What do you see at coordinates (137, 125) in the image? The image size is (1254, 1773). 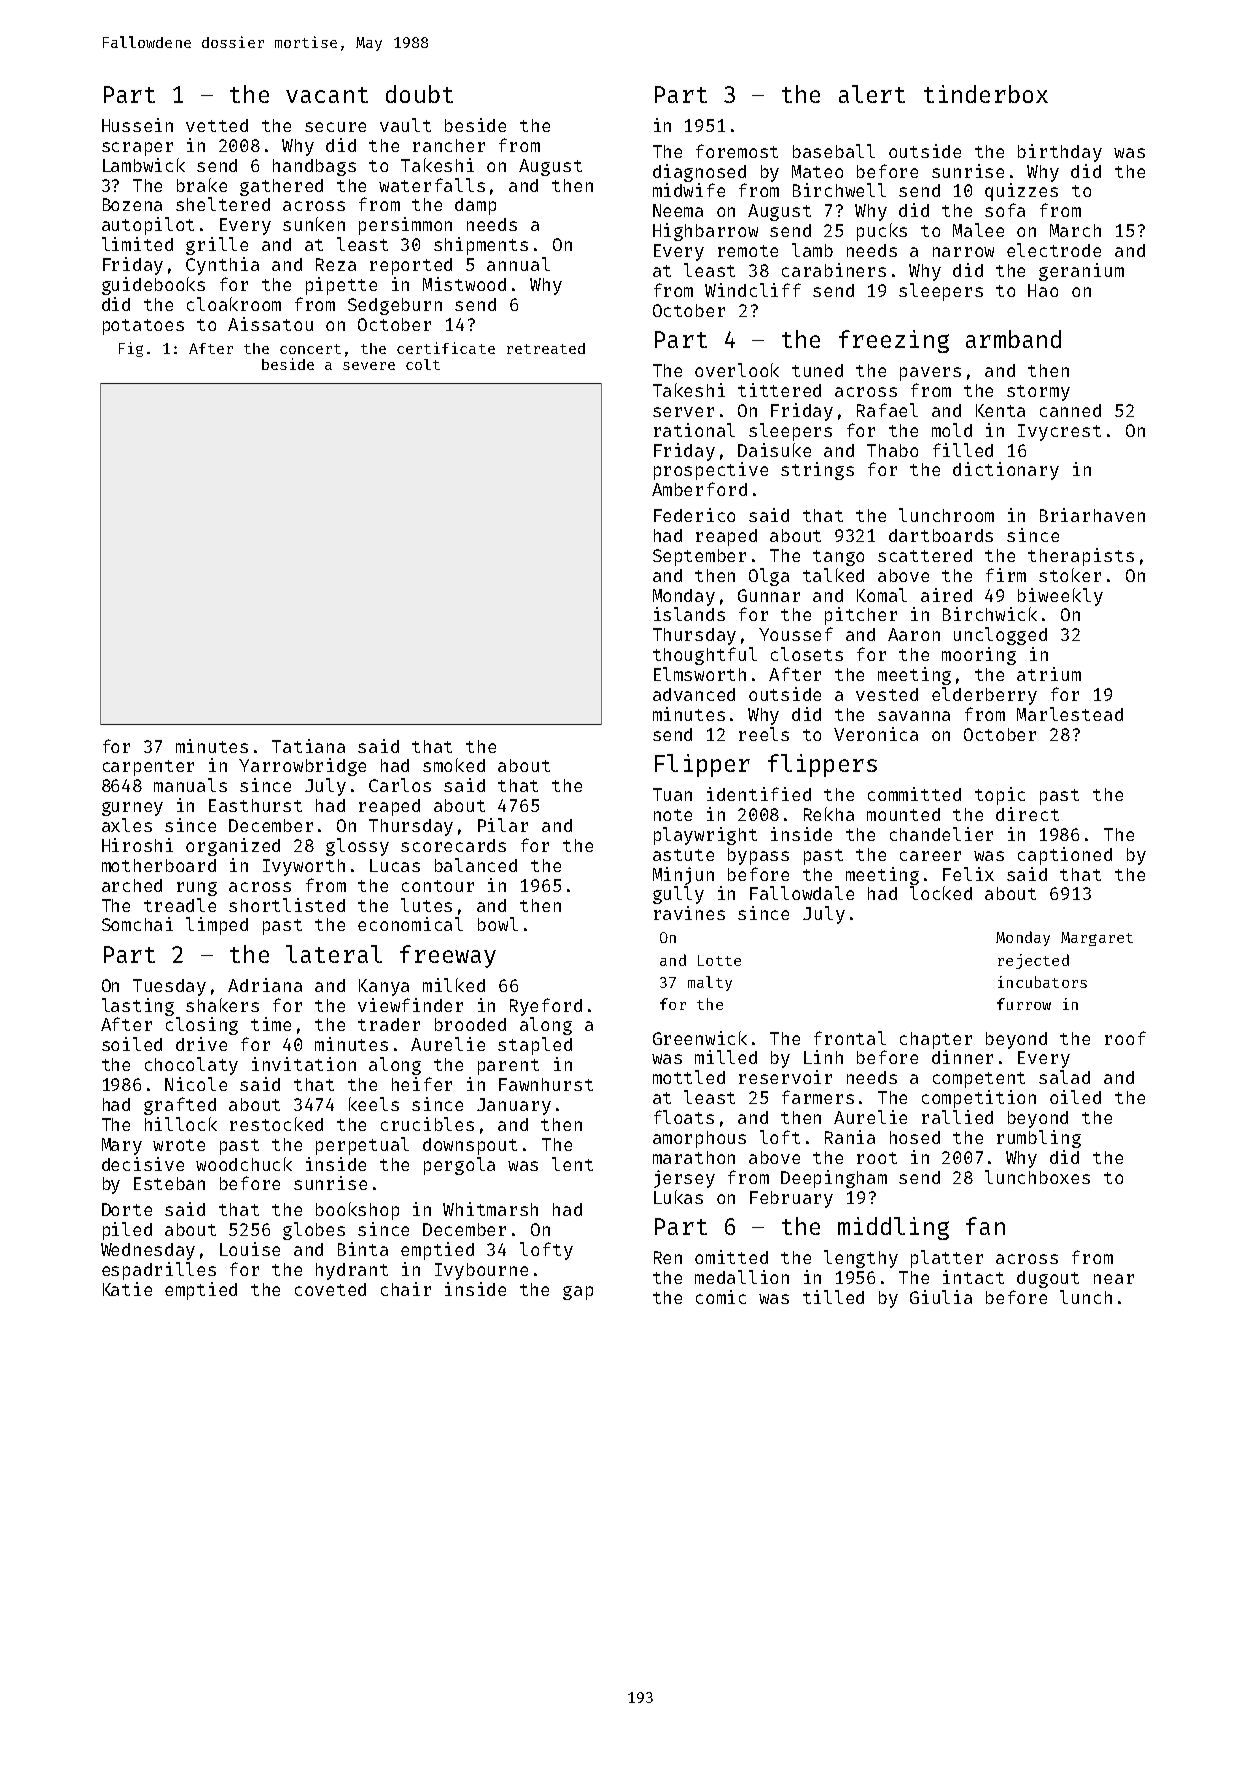 I see `Hussein` at bounding box center [137, 125].
